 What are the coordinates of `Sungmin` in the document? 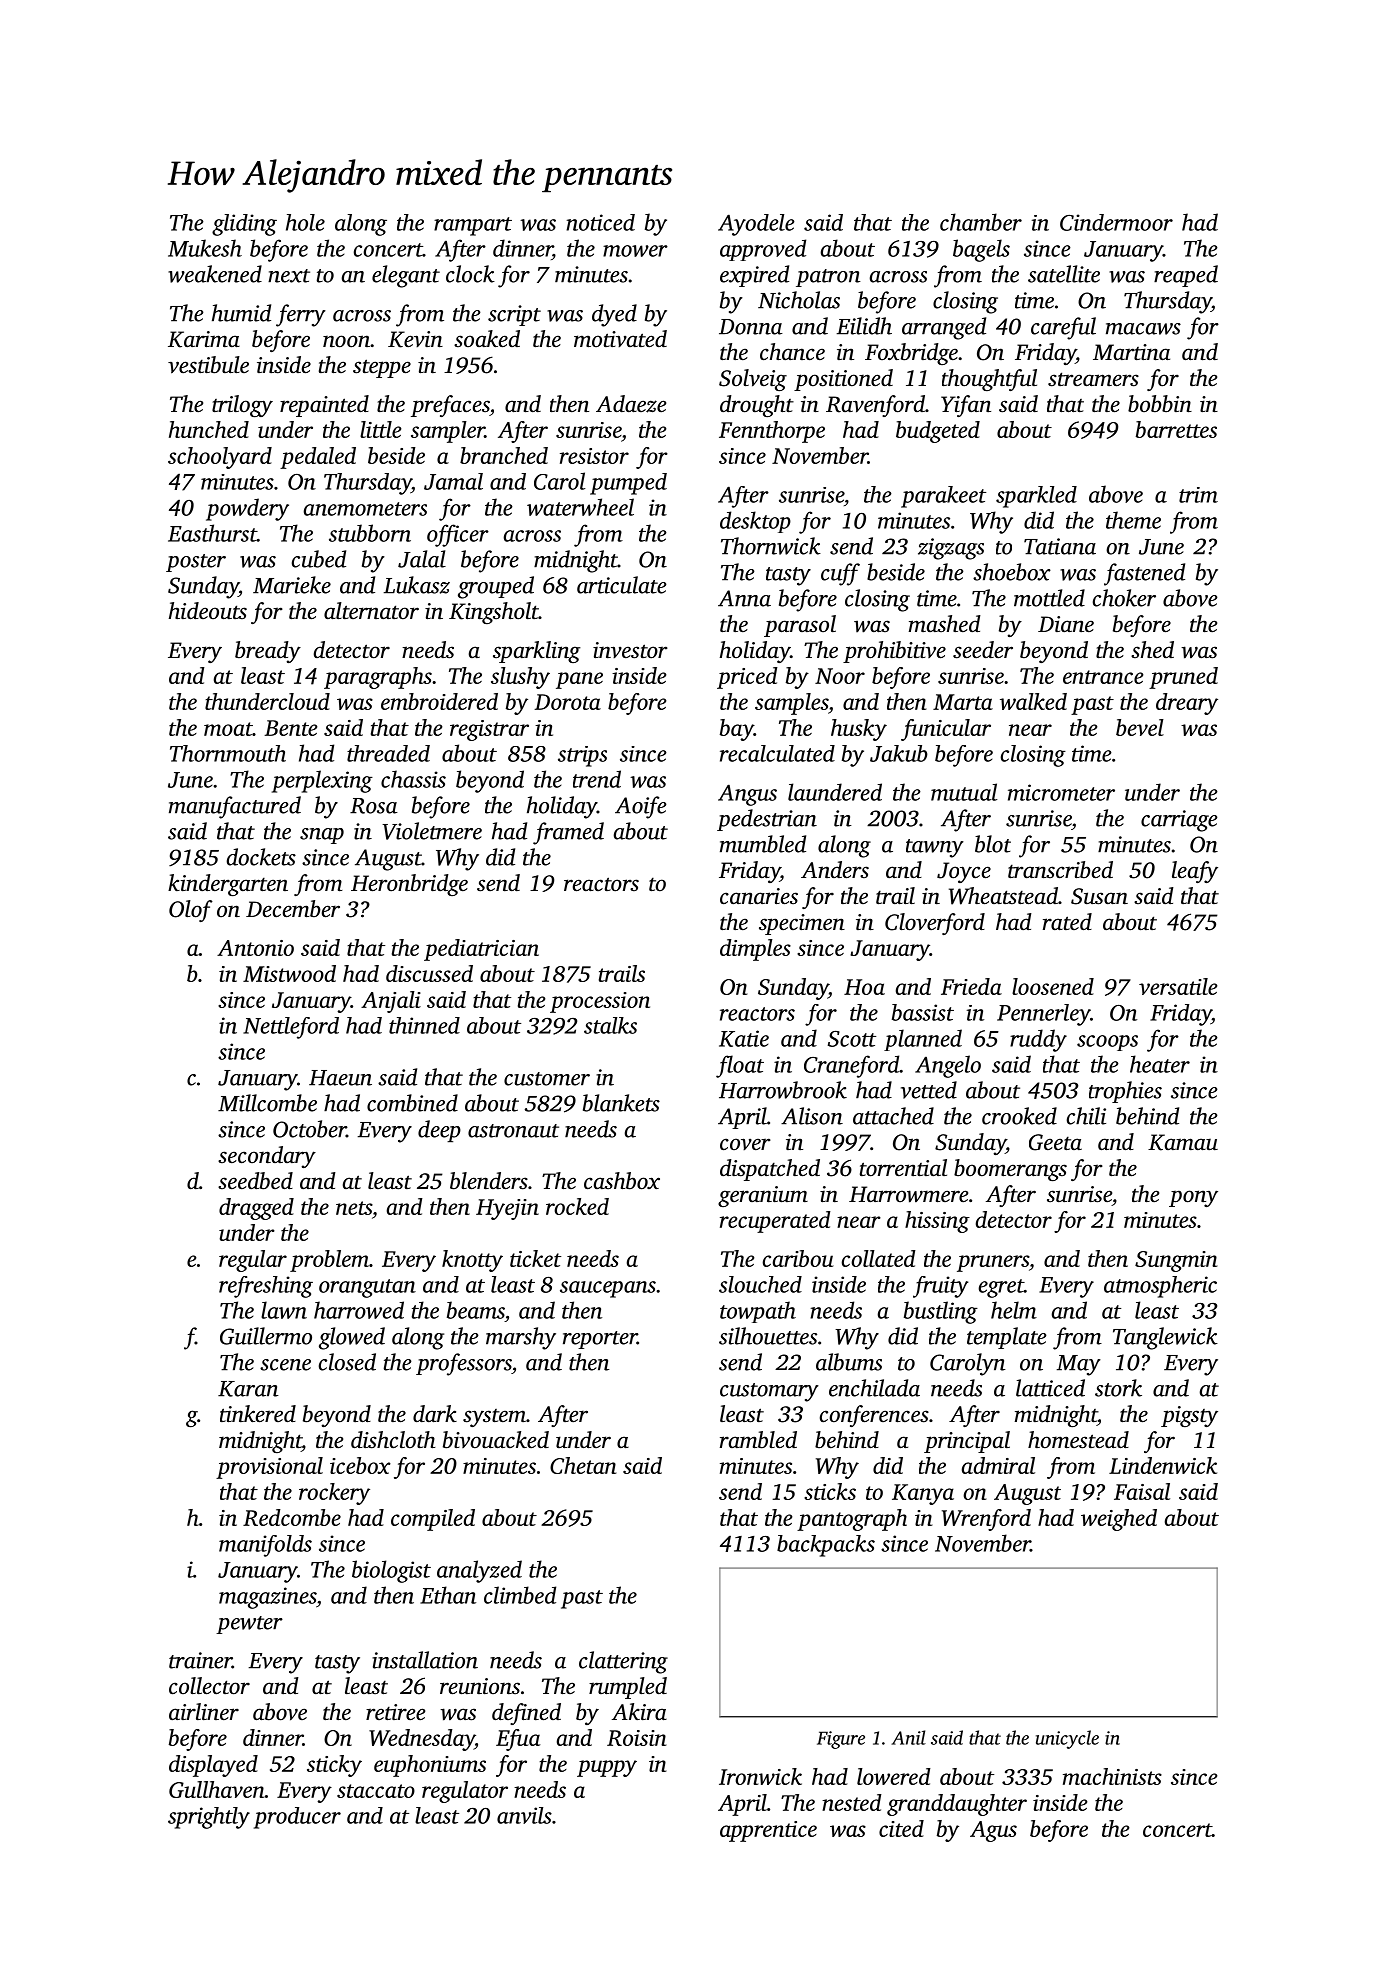 It's located at (1176, 1261).
